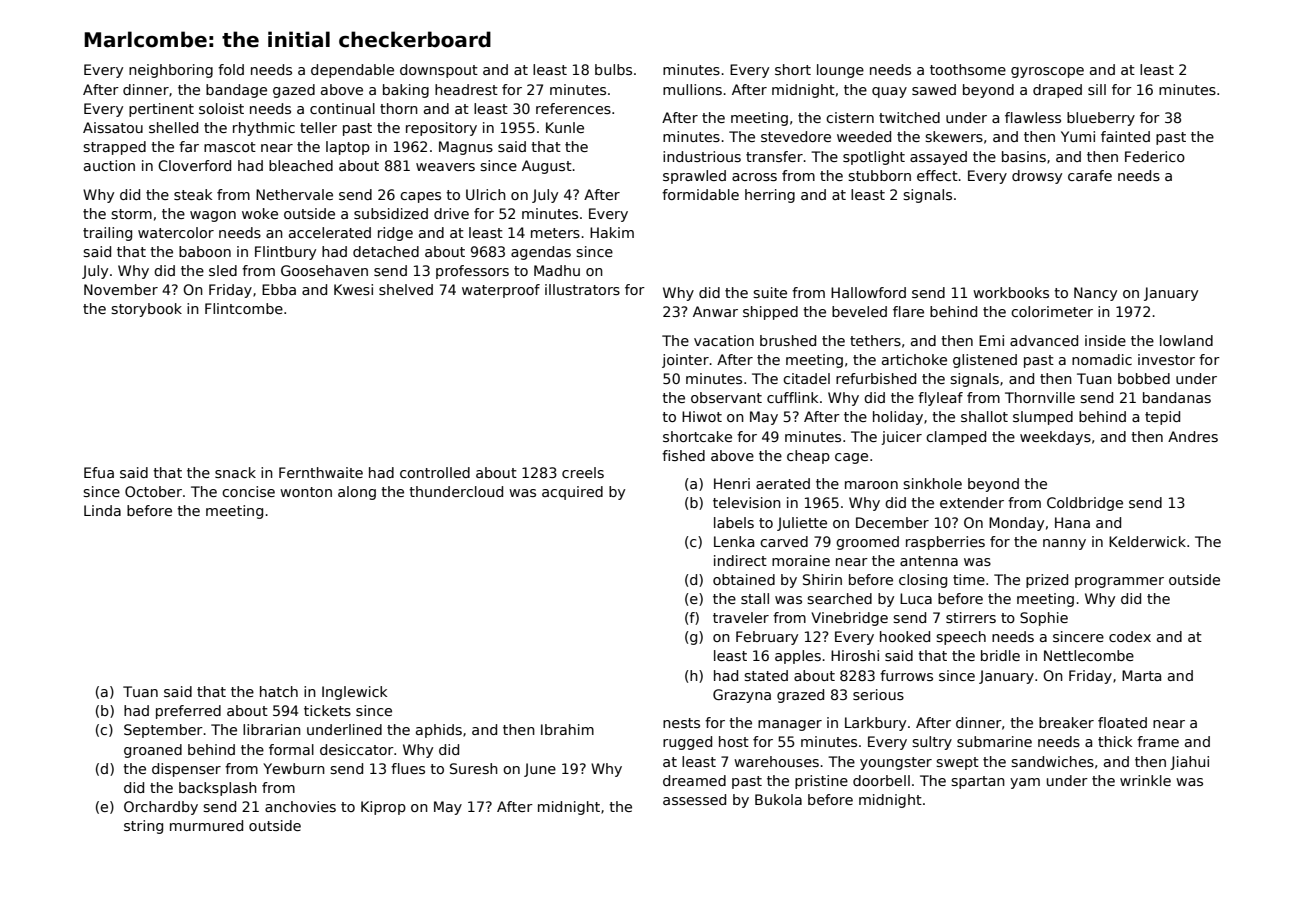 Image resolution: width=1308 pixels, height=924 pixels. I want to click on Bukola, so click(778, 799).
